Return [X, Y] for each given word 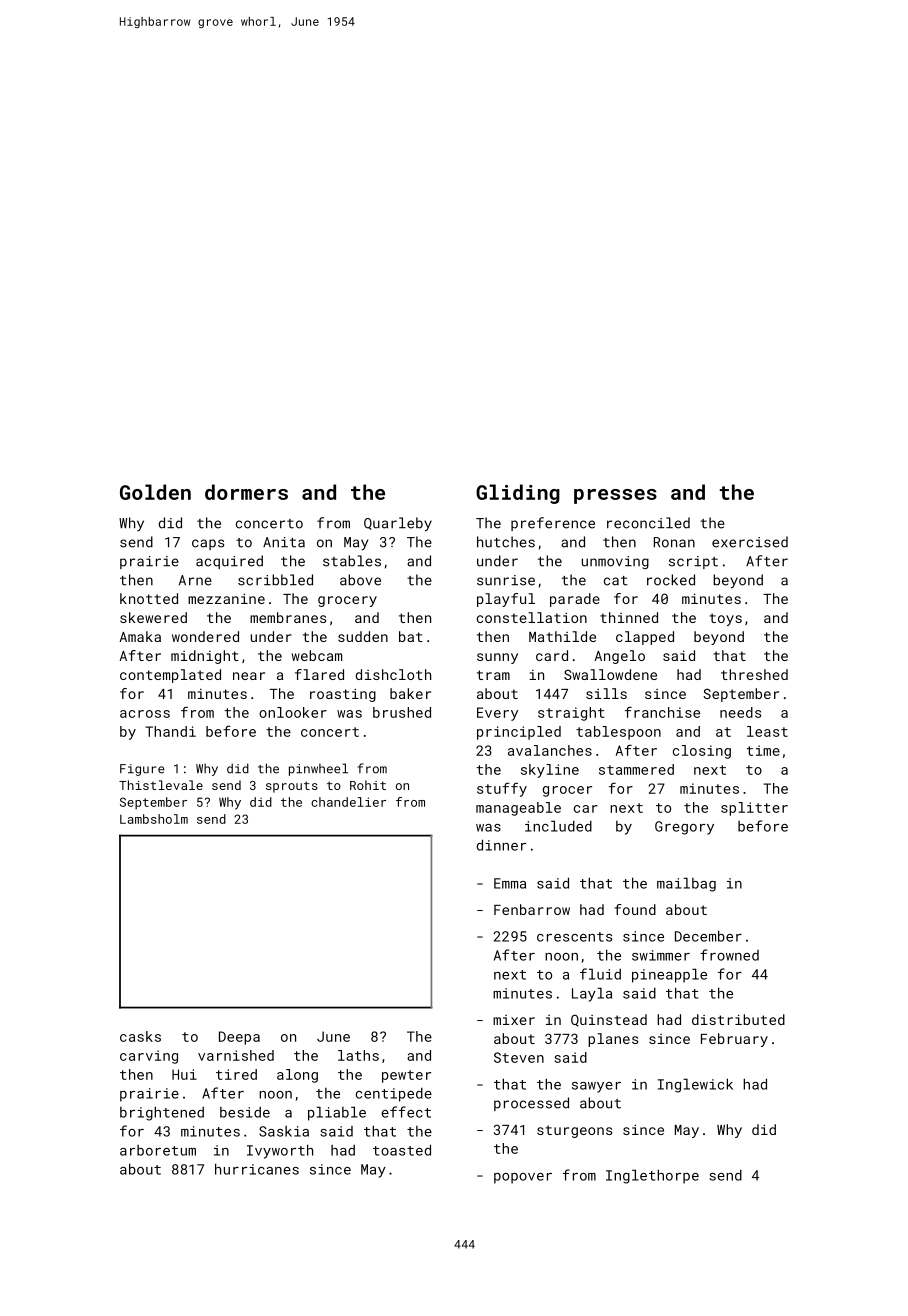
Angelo [619, 657]
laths [358, 1055]
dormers [246, 492]
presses [615, 496]
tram [493, 675]
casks [140, 1036]
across [145, 714]
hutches [506, 542]
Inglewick [695, 1085]
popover [523, 1178]
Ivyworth [280, 1151]
